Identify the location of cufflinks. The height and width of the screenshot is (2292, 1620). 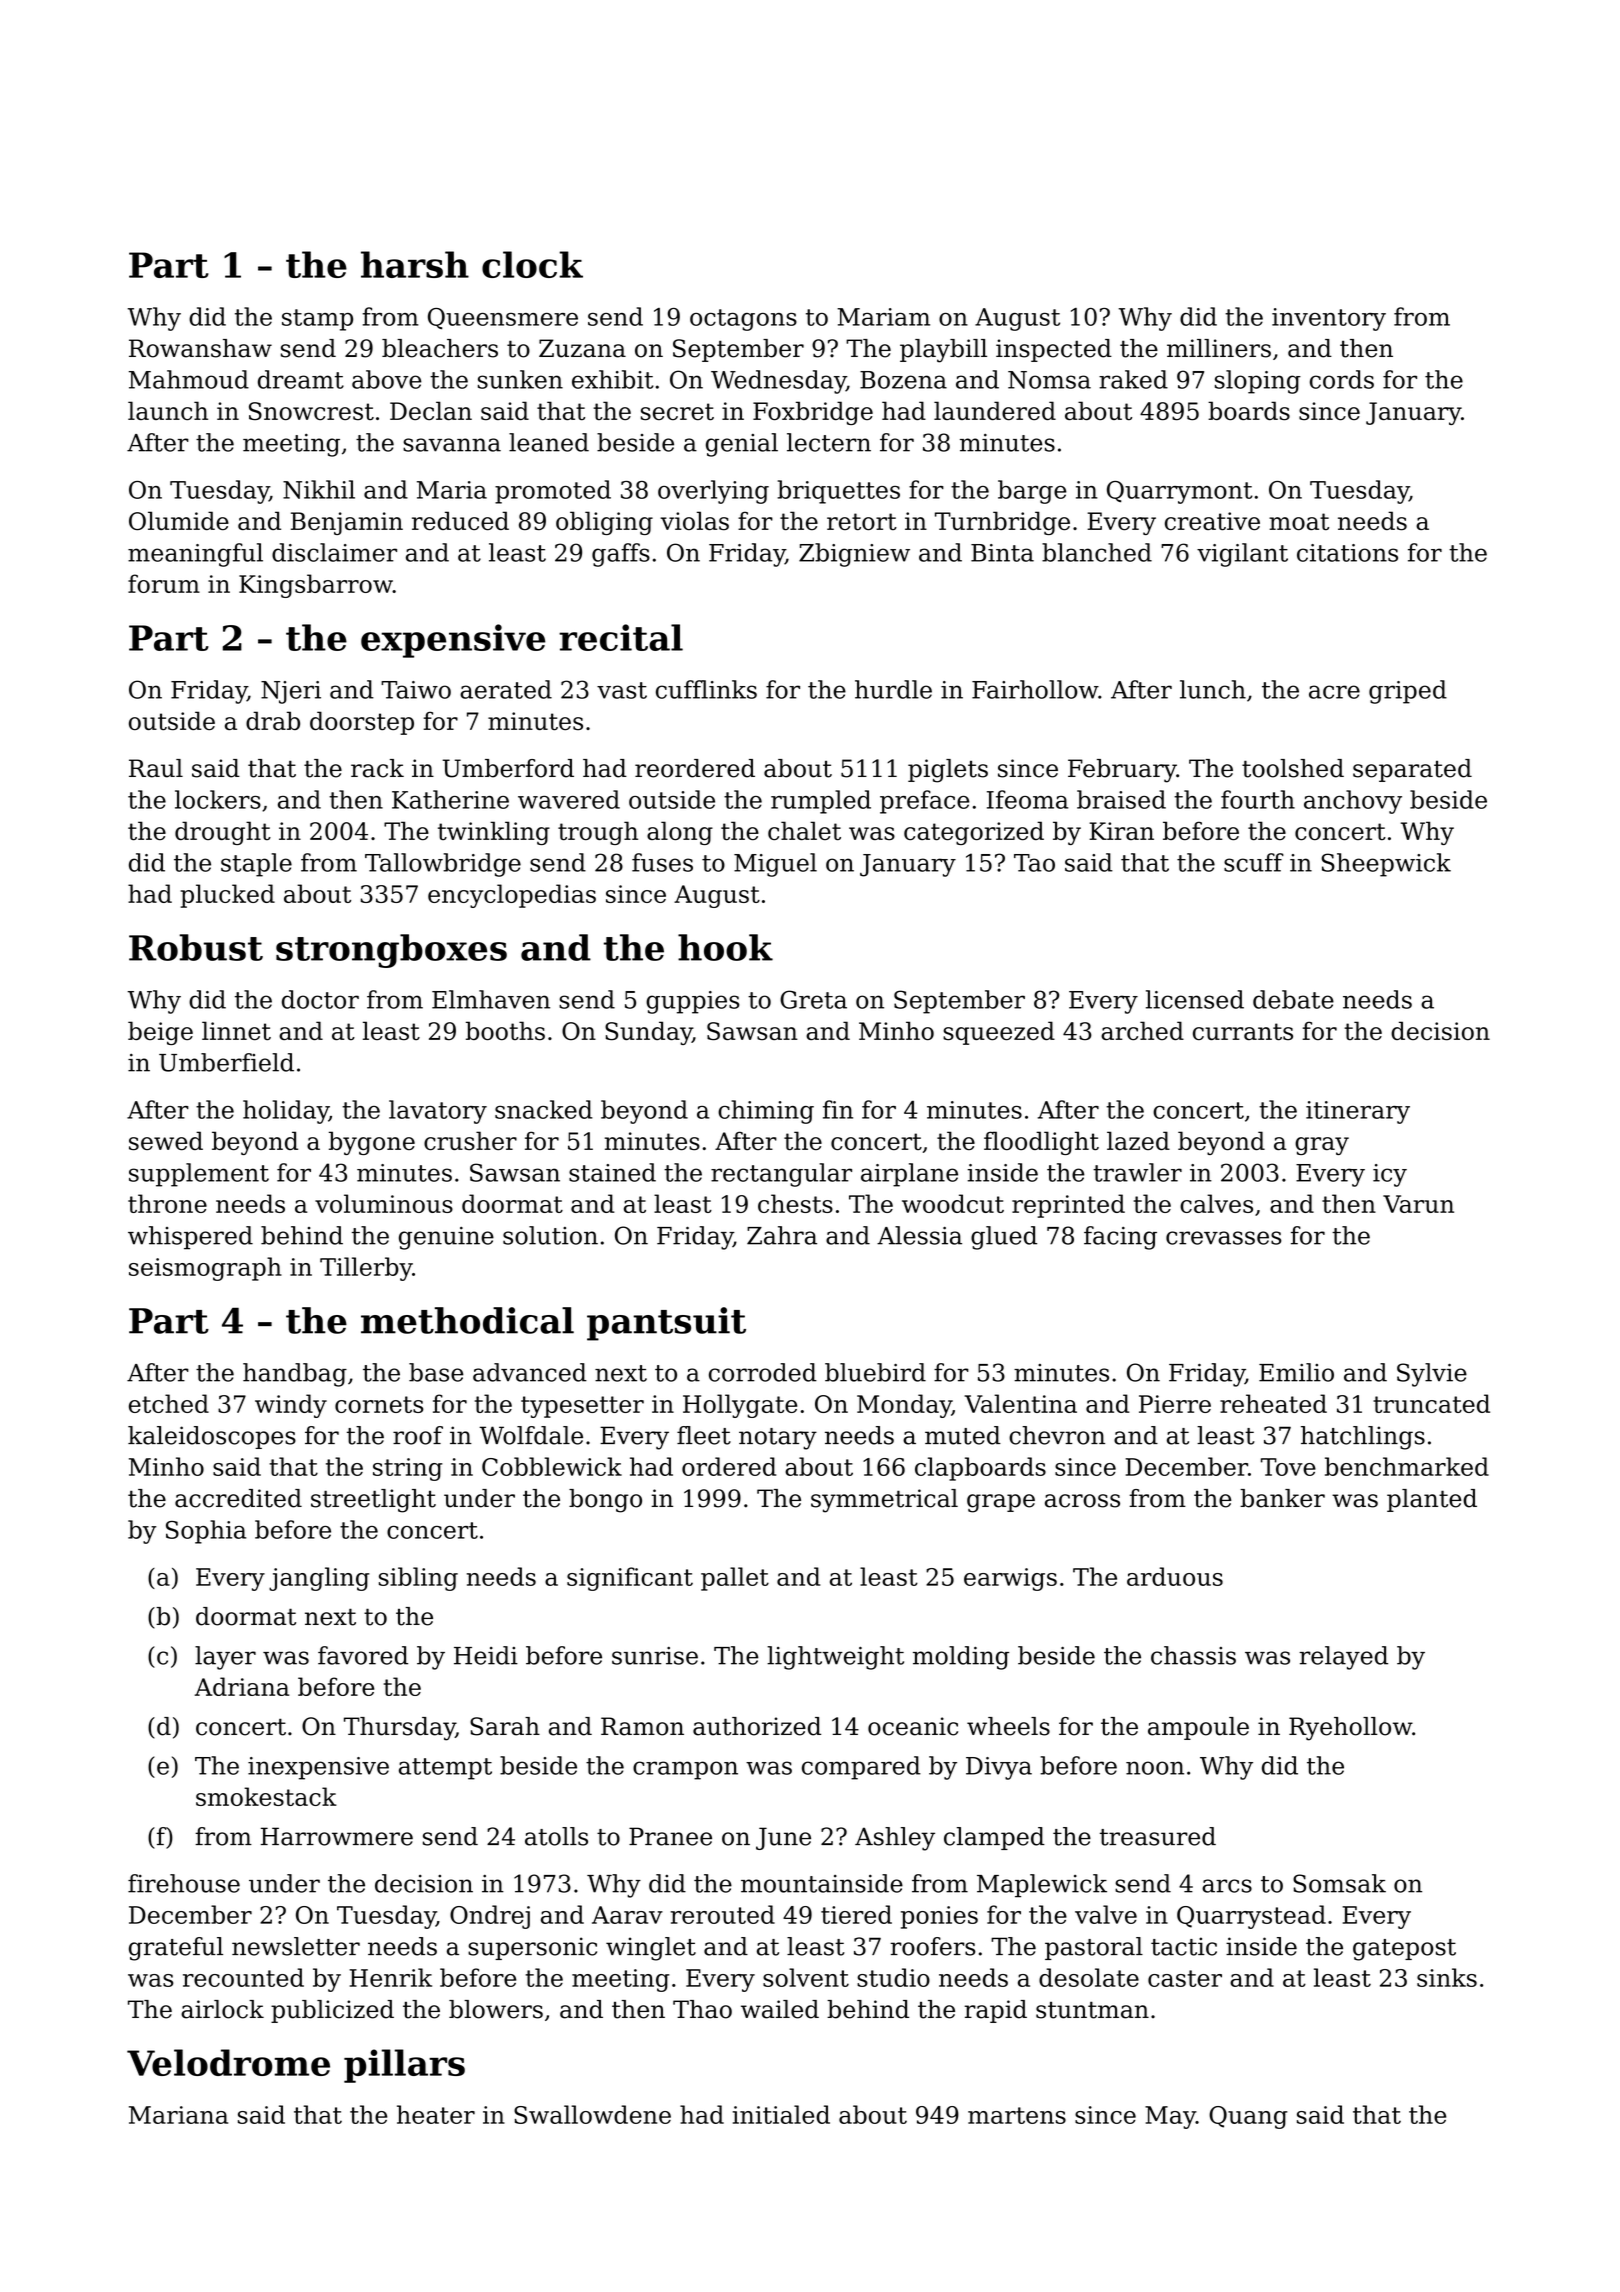
(706, 689).
